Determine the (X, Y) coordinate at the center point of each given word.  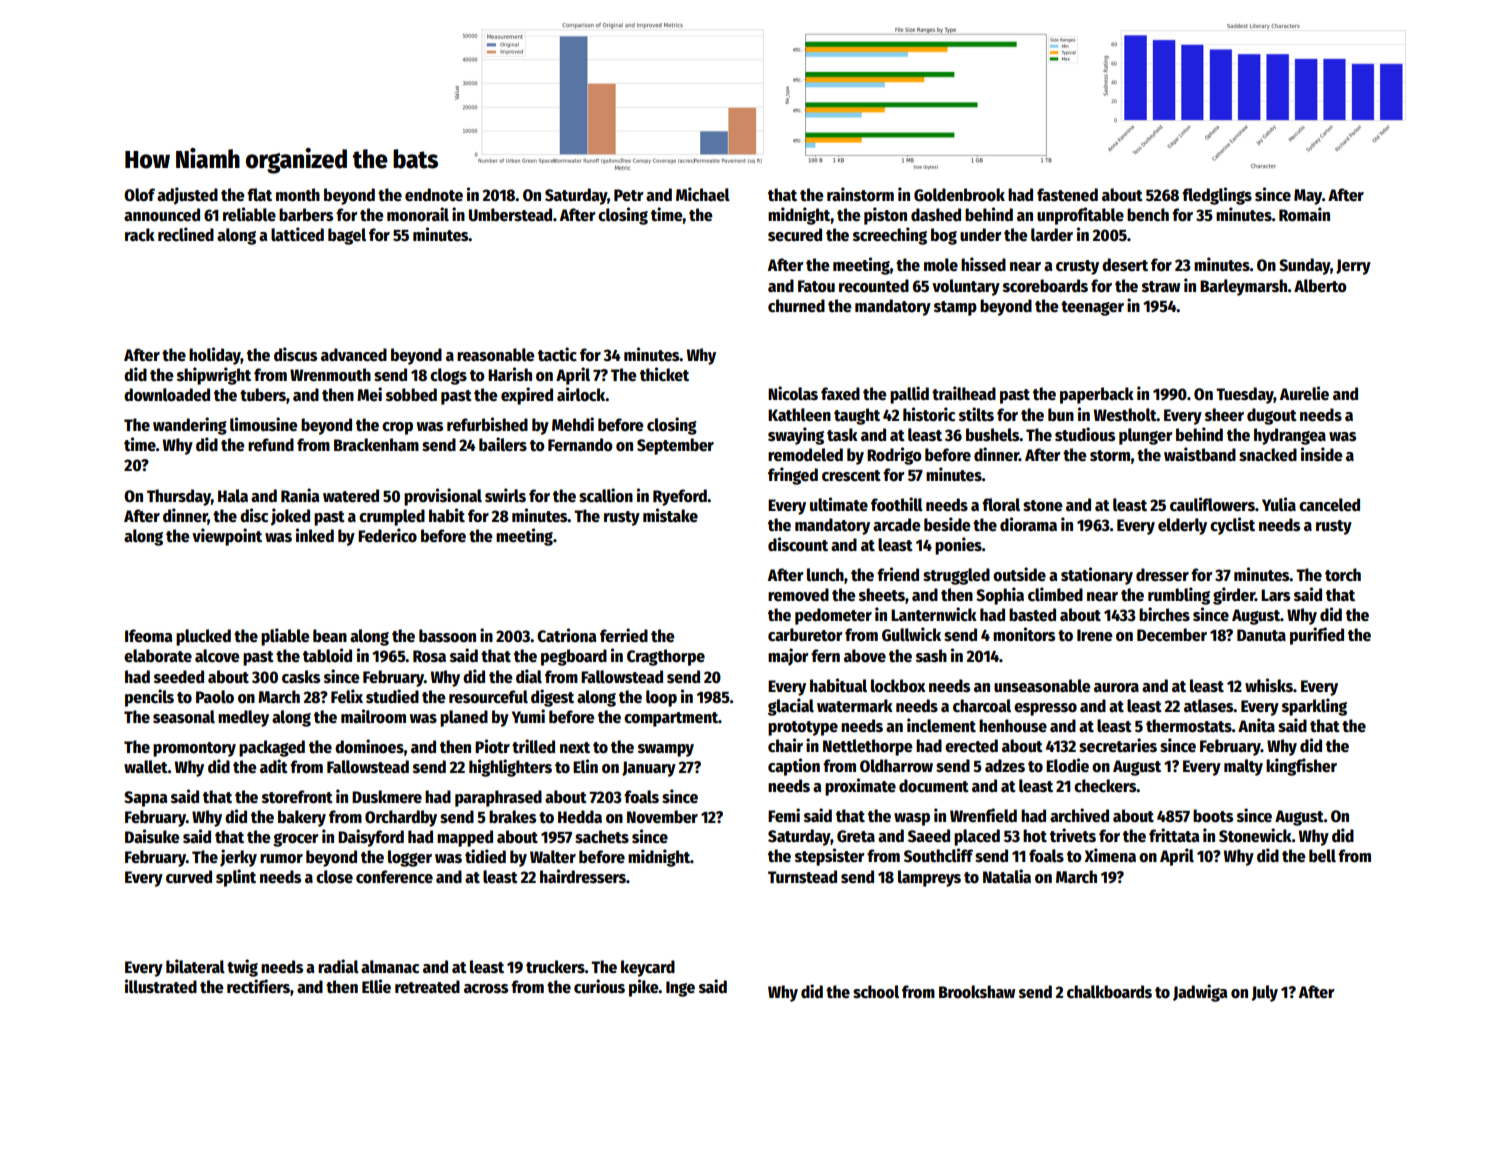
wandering (190, 426)
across (486, 989)
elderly (1182, 526)
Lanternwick (934, 614)
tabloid (327, 655)
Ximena (1110, 855)
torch (1343, 575)
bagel (347, 236)
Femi (784, 815)
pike (644, 988)
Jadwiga (1200, 993)
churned (796, 306)
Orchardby (401, 818)
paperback (1097, 395)
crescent (851, 476)
